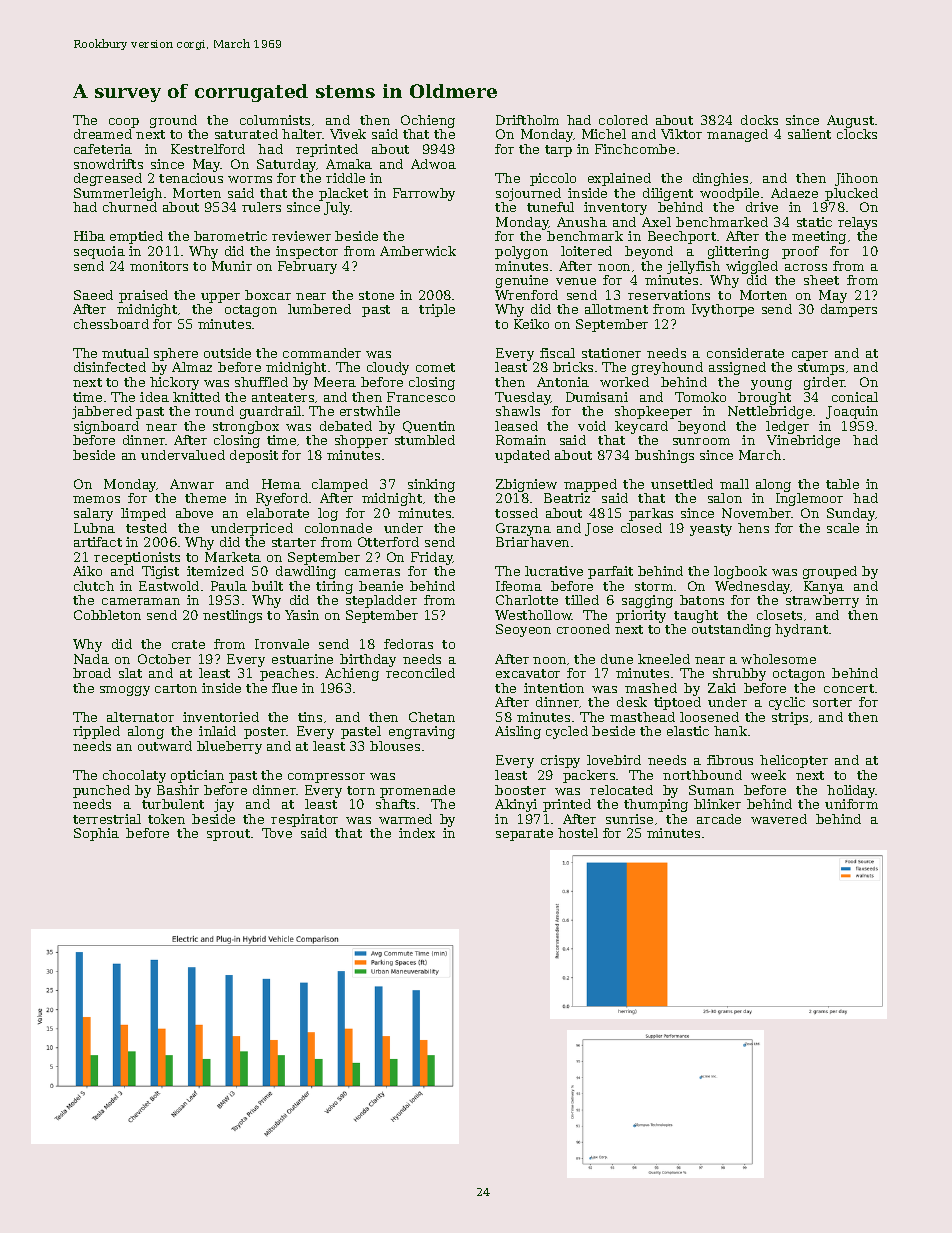 The image size is (952, 1233). Describe the element at coordinates (103, 149) in the screenshot. I see `cafeteria` at that location.
